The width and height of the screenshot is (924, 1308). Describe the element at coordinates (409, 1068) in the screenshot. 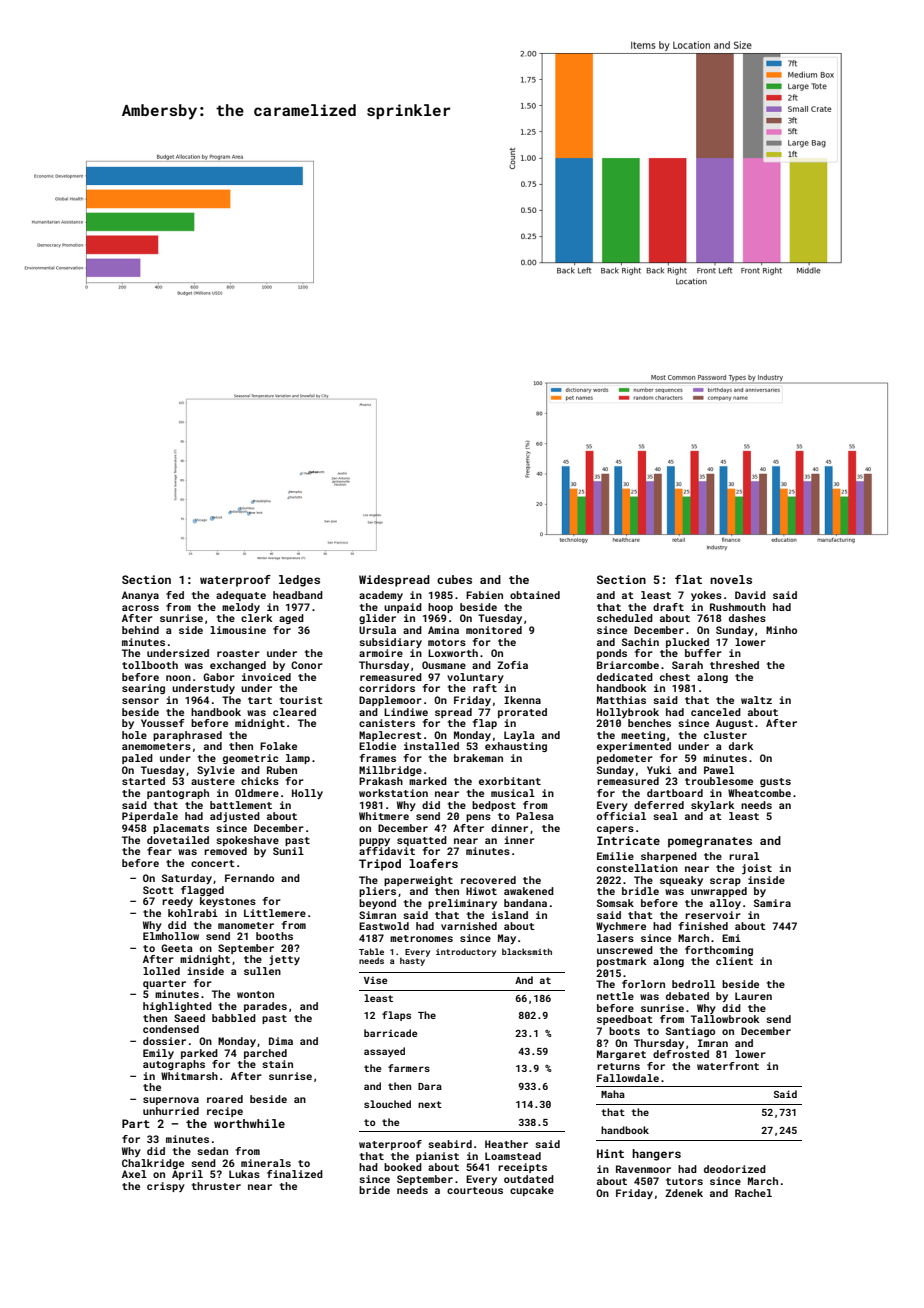

I see `farmers` at that location.
